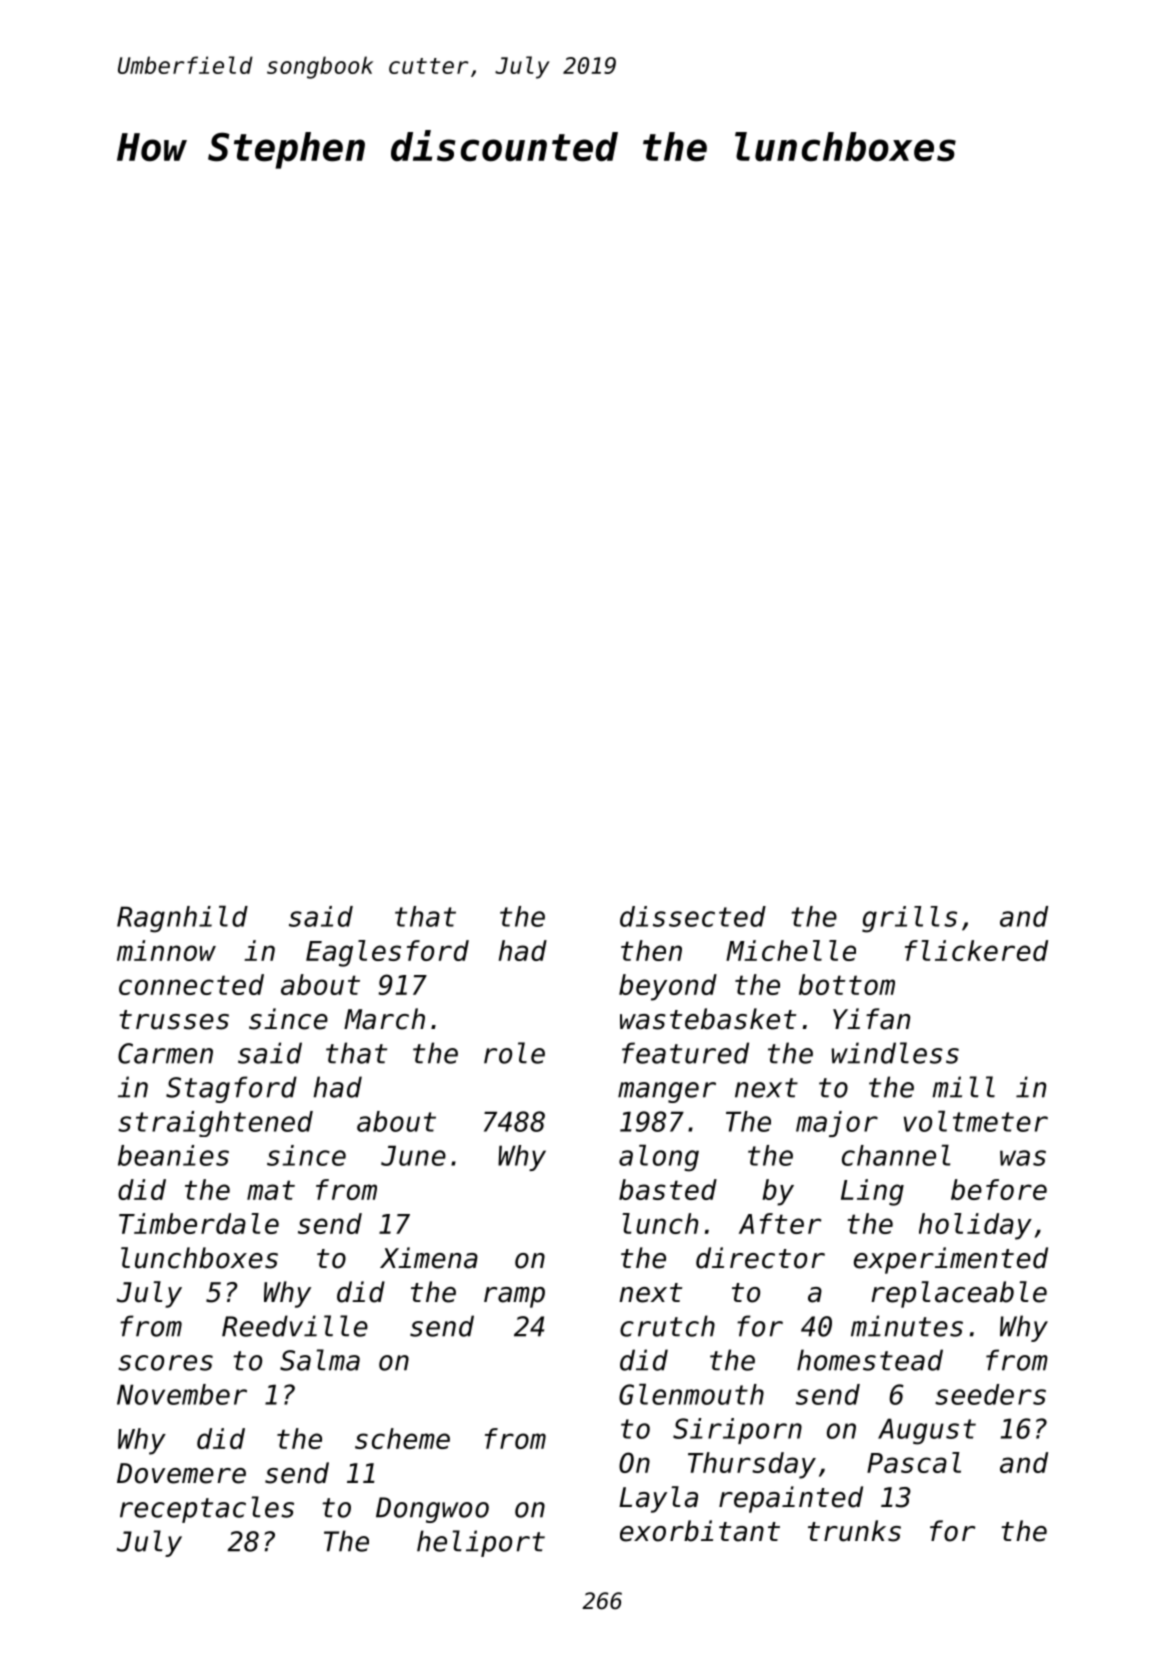 The width and height of the screenshot is (1165, 1654). Describe the element at coordinates (963, 1087) in the screenshot. I see `mill` at that location.
